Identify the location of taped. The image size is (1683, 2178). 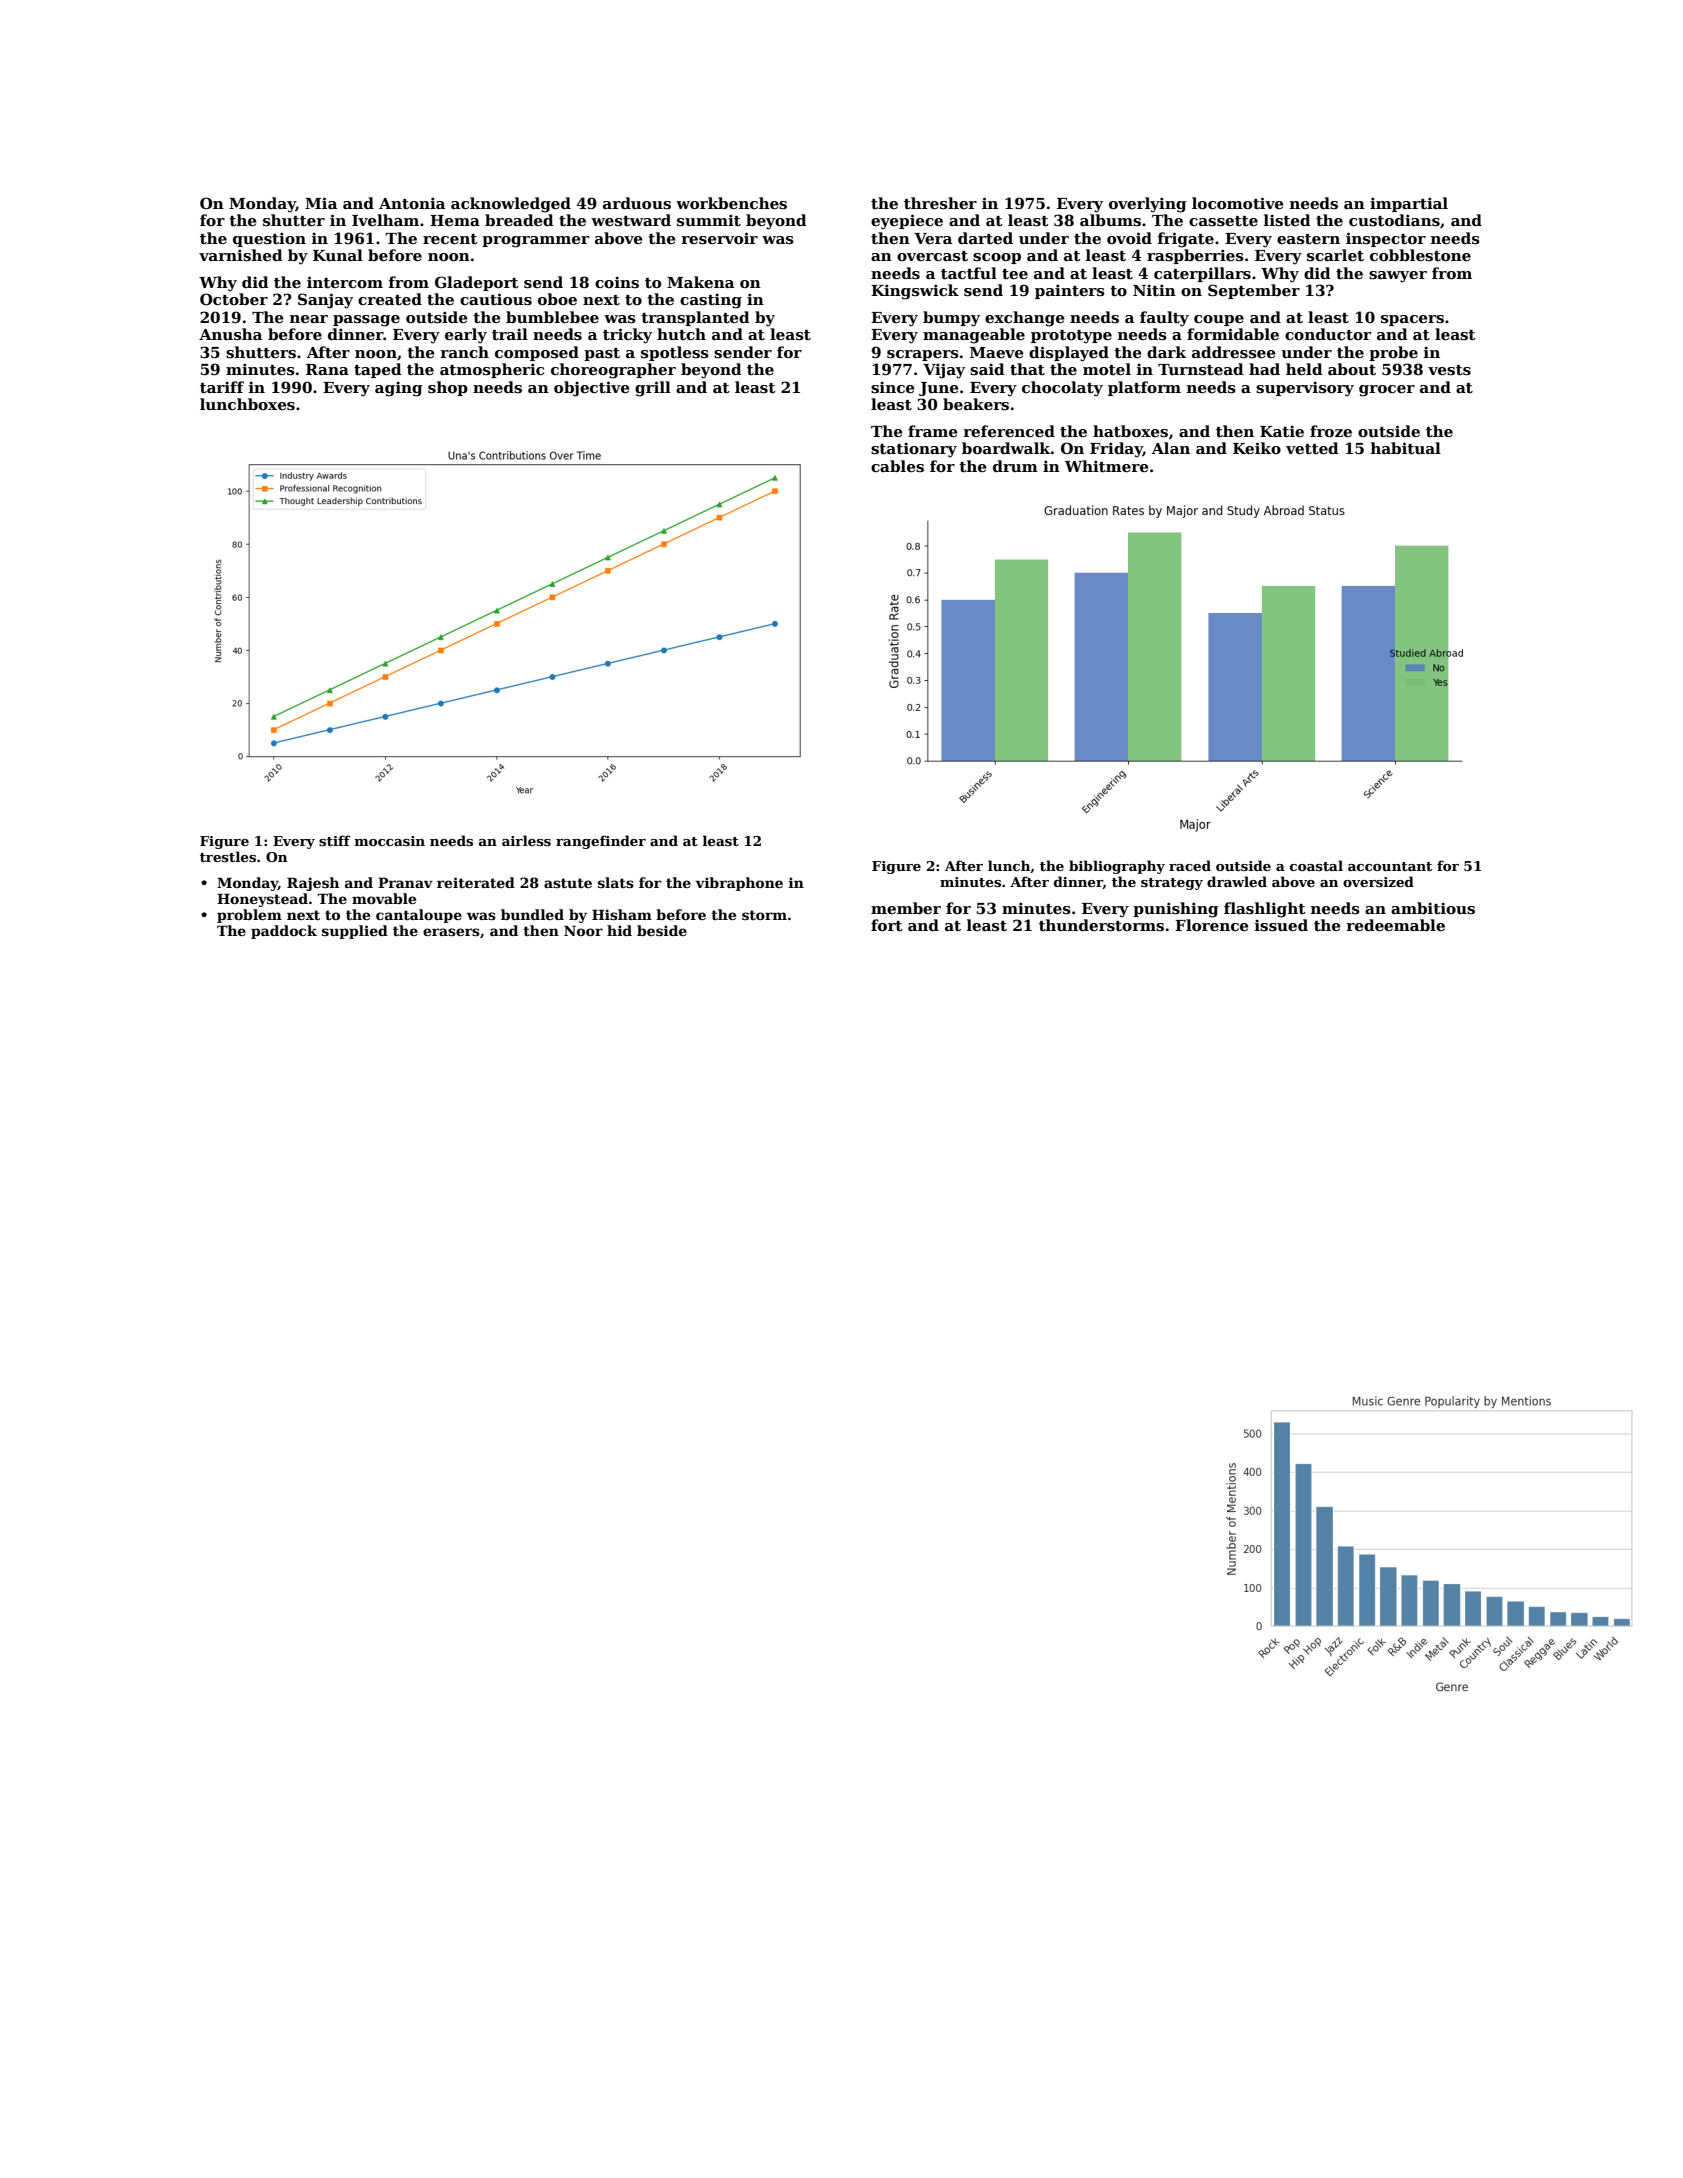
(378, 370).
